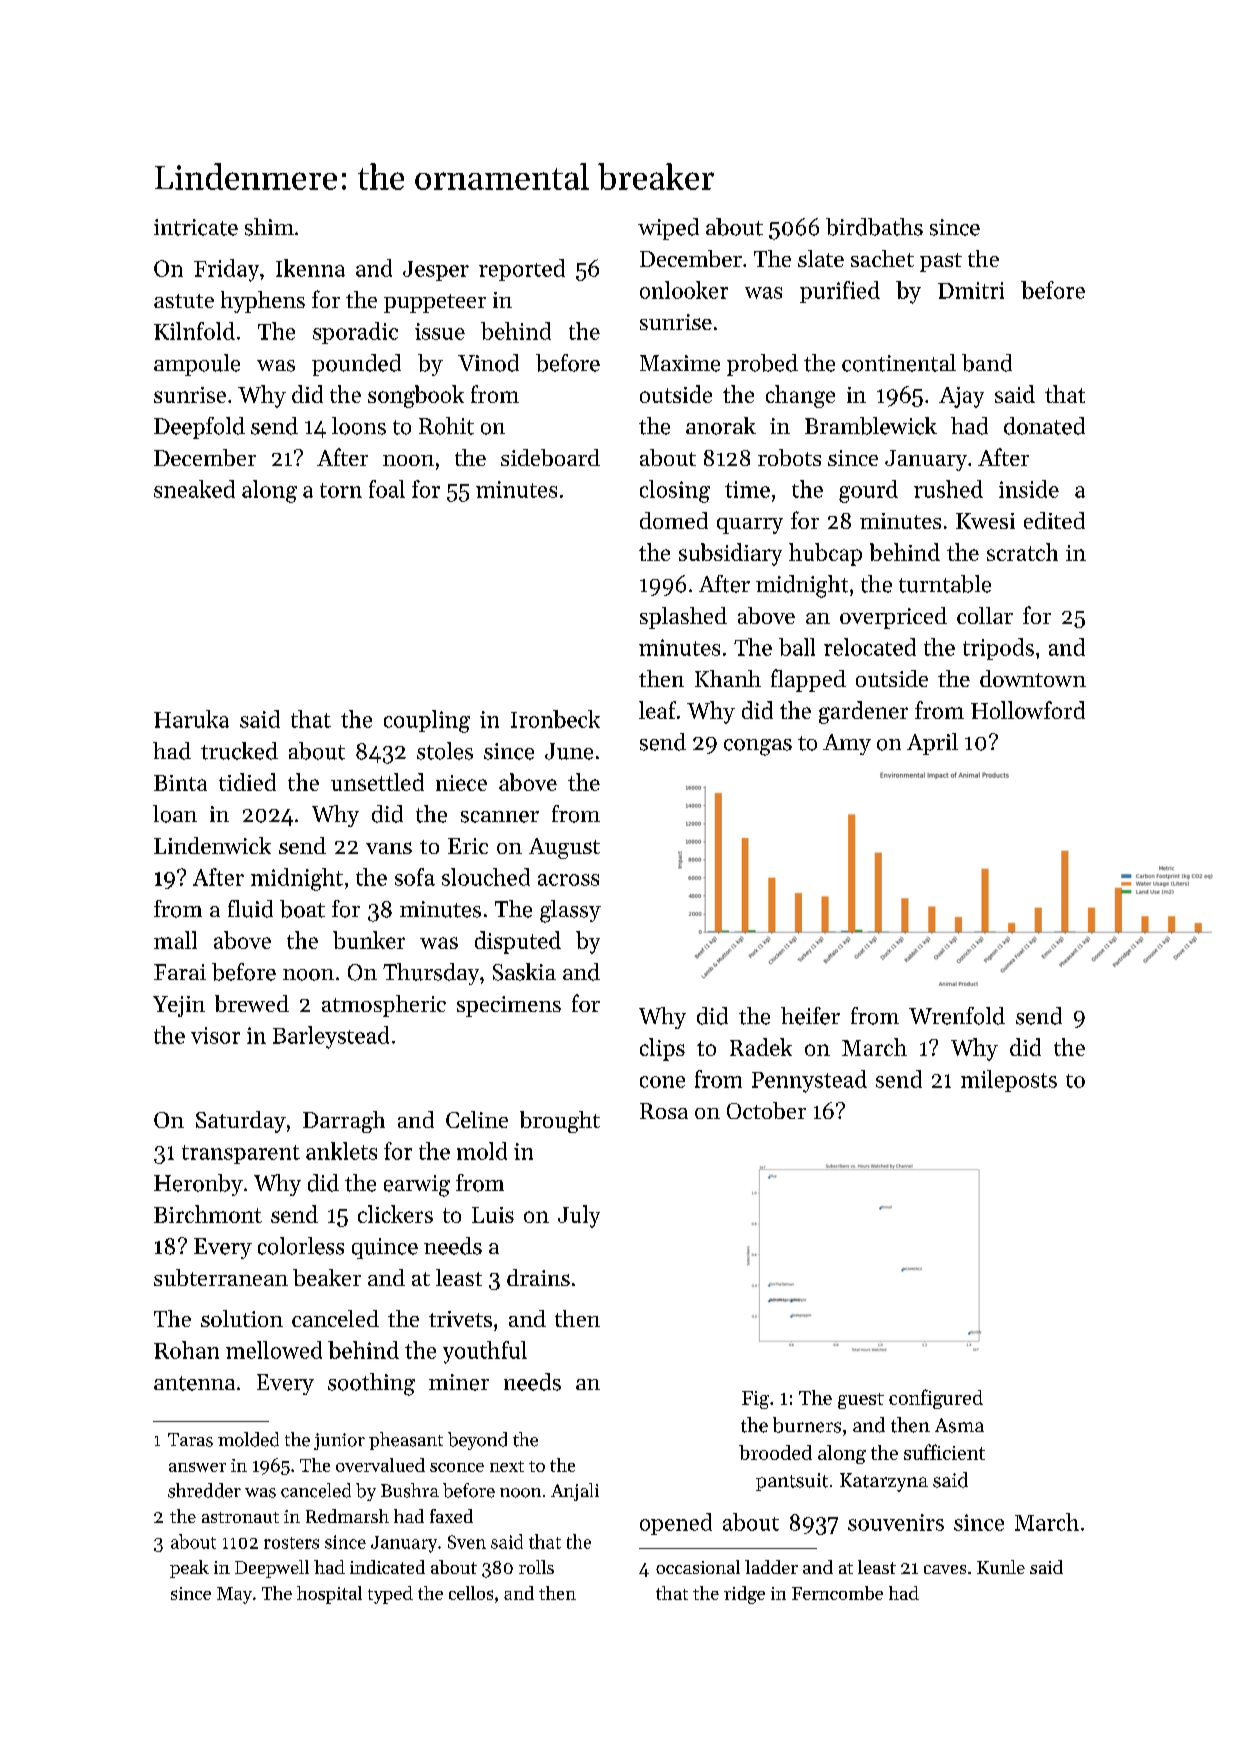 This page has height=1752, width=1239. What do you see at coordinates (416, 396) in the page?
I see `songbook` at bounding box center [416, 396].
